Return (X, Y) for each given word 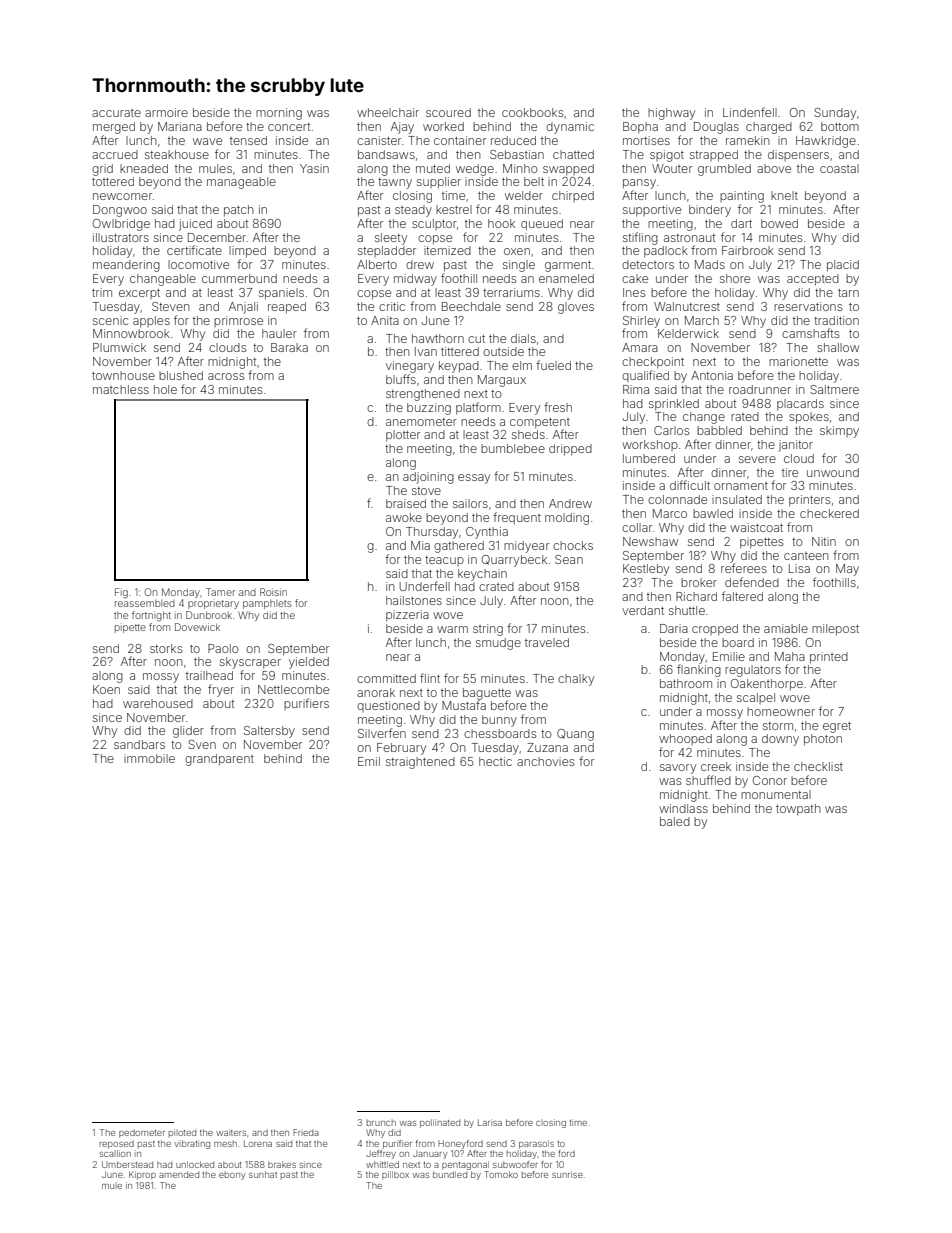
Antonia (712, 375)
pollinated (440, 1123)
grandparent (219, 760)
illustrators (121, 237)
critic (392, 306)
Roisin (273, 592)
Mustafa (464, 705)
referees (744, 568)
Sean (569, 559)
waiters (231, 1132)
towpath (798, 810)
